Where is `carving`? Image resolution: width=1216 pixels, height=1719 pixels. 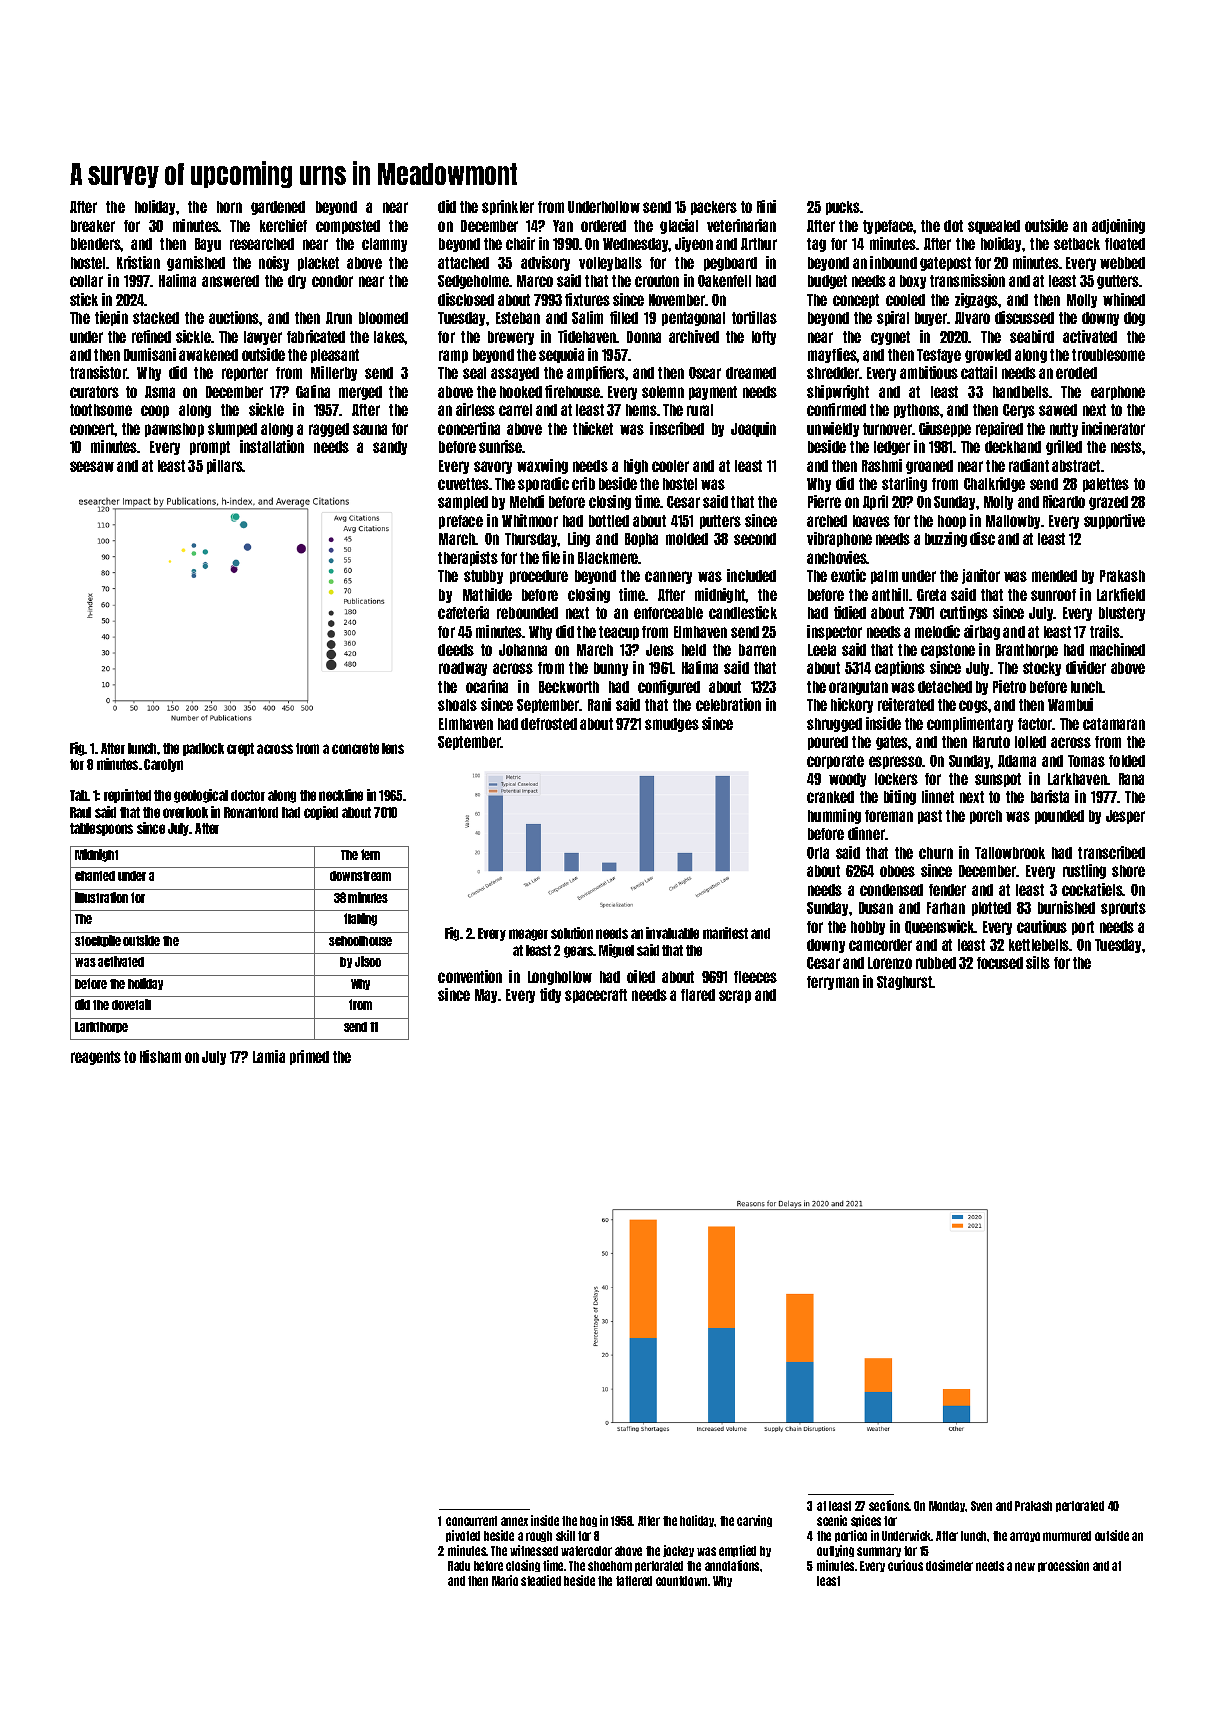 carving is located at coordinates (754, 1521).
